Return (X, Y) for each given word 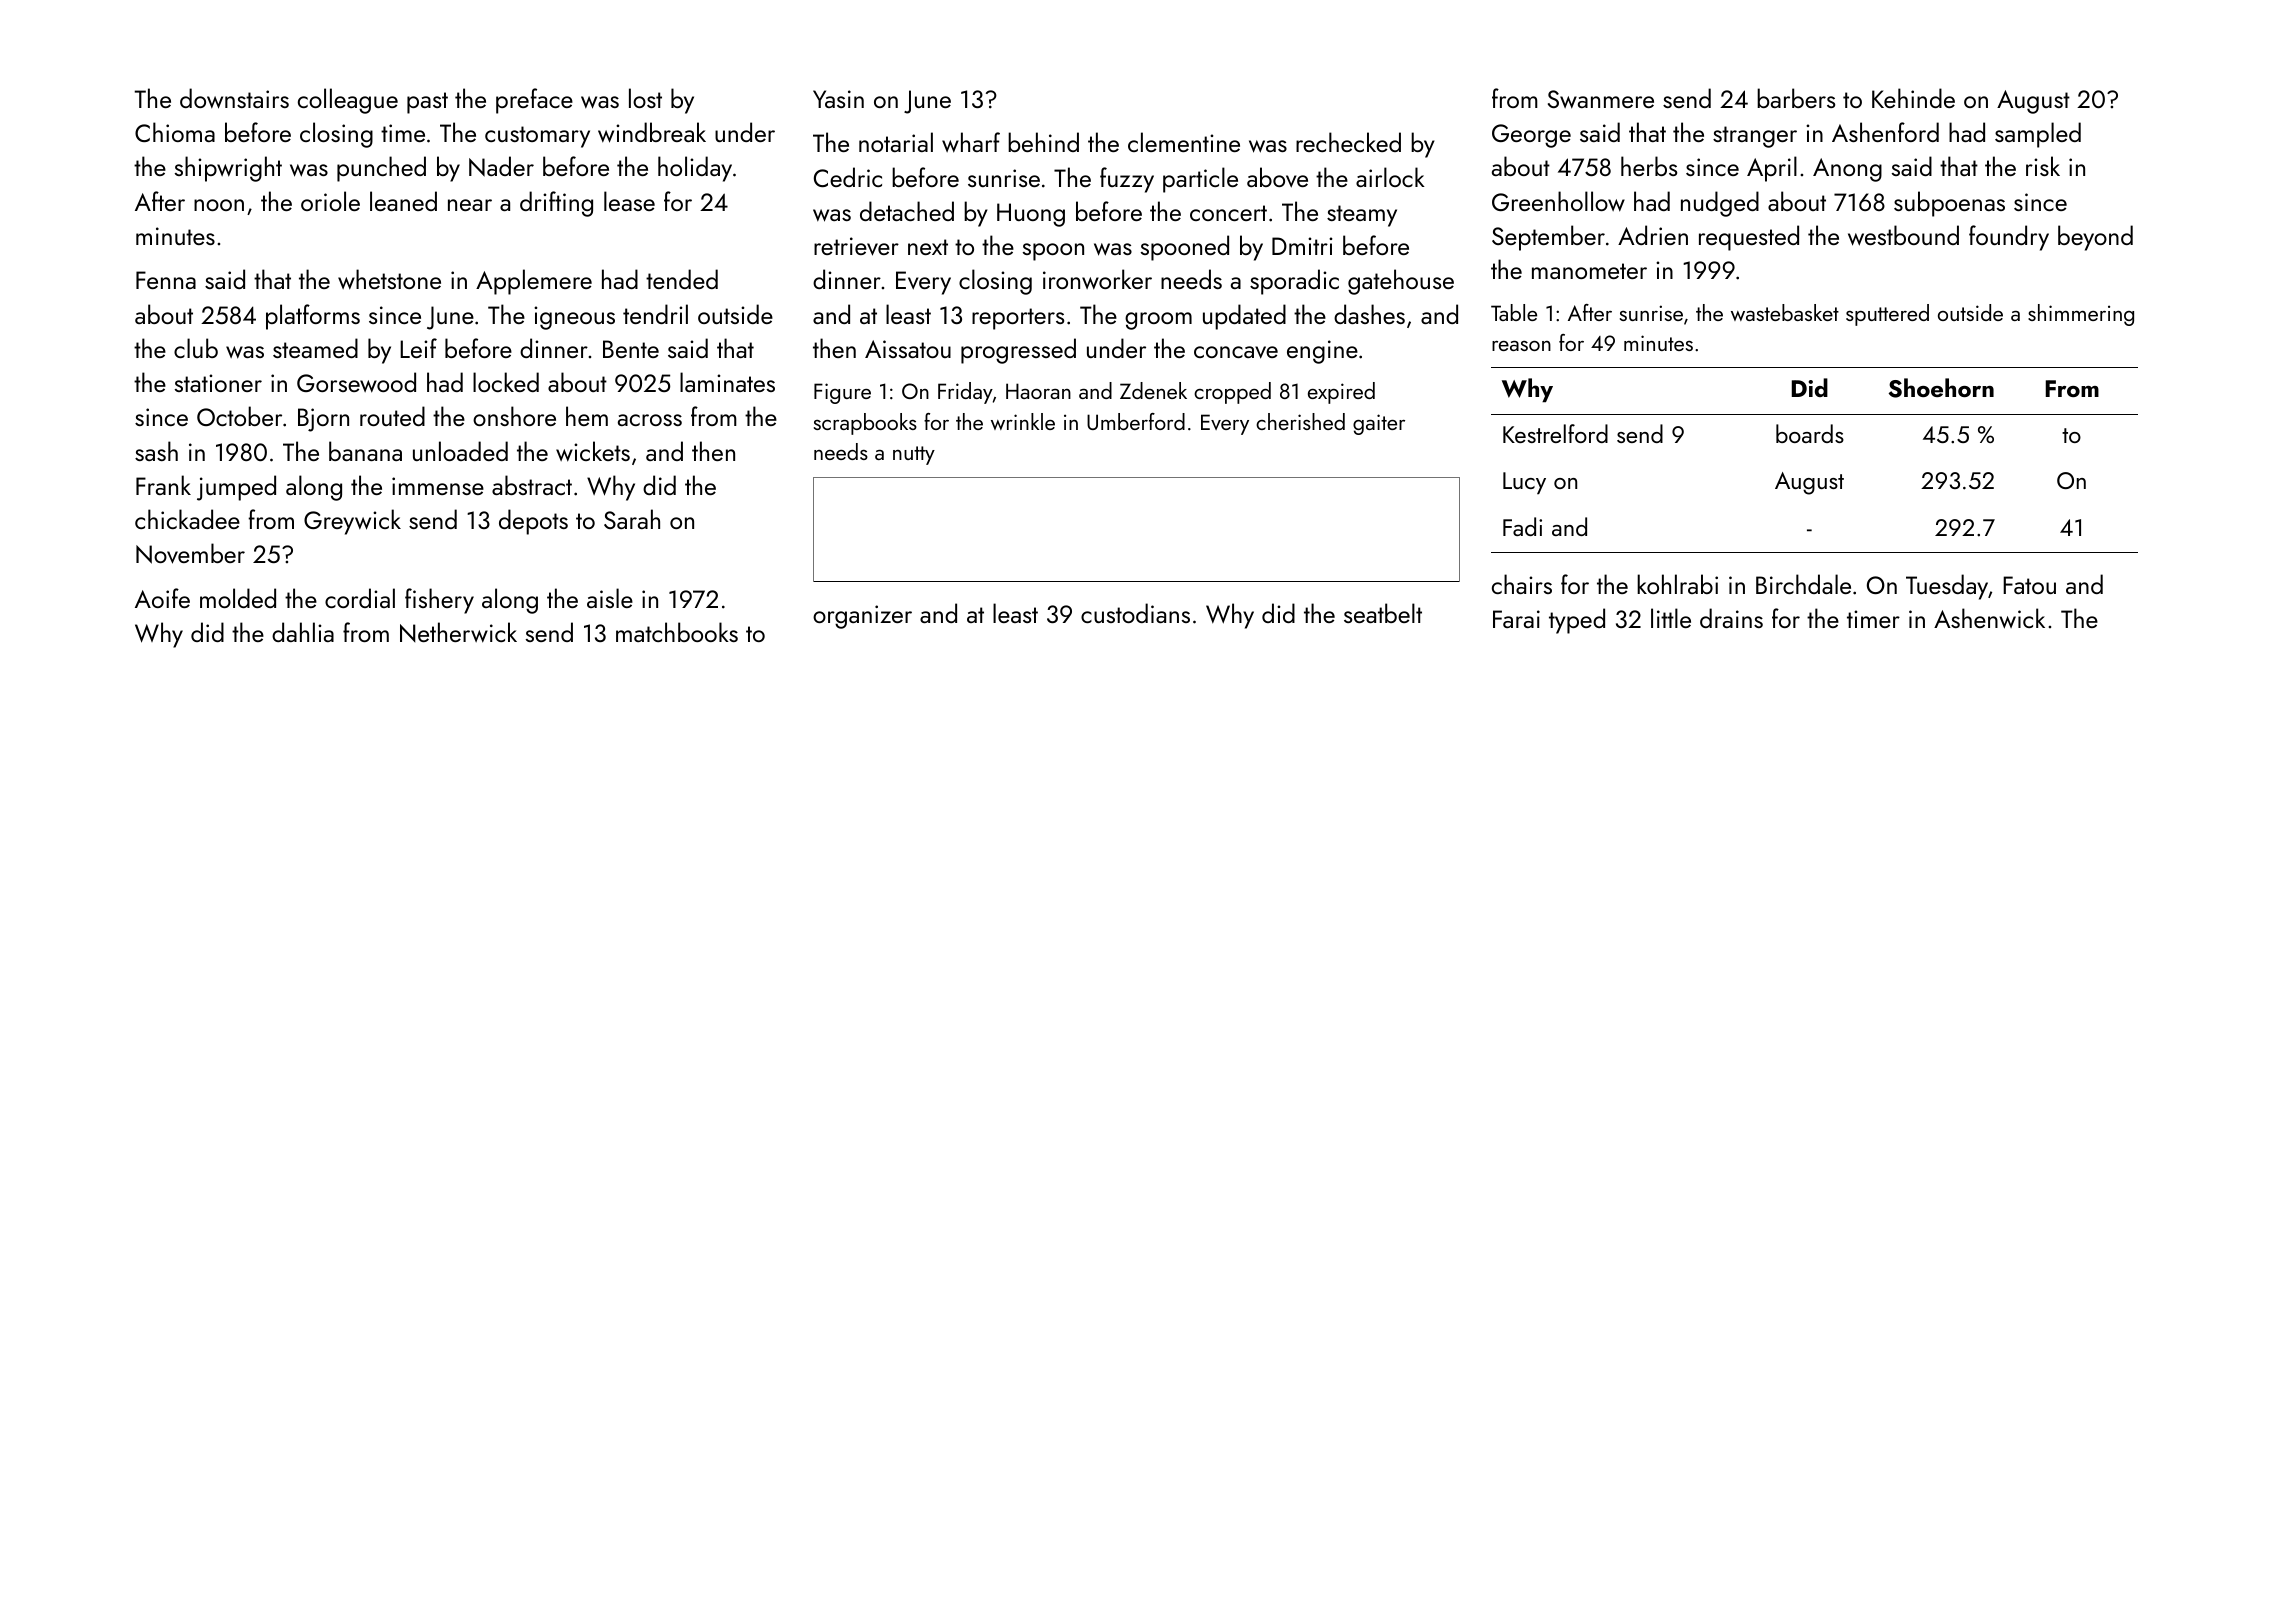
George (1531, 136)
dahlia (303, 632)
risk (2043, 166)
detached (907, 211)
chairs (1522, 584)
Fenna (166, 280)
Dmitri (1302, 246)
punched (381, 169)
